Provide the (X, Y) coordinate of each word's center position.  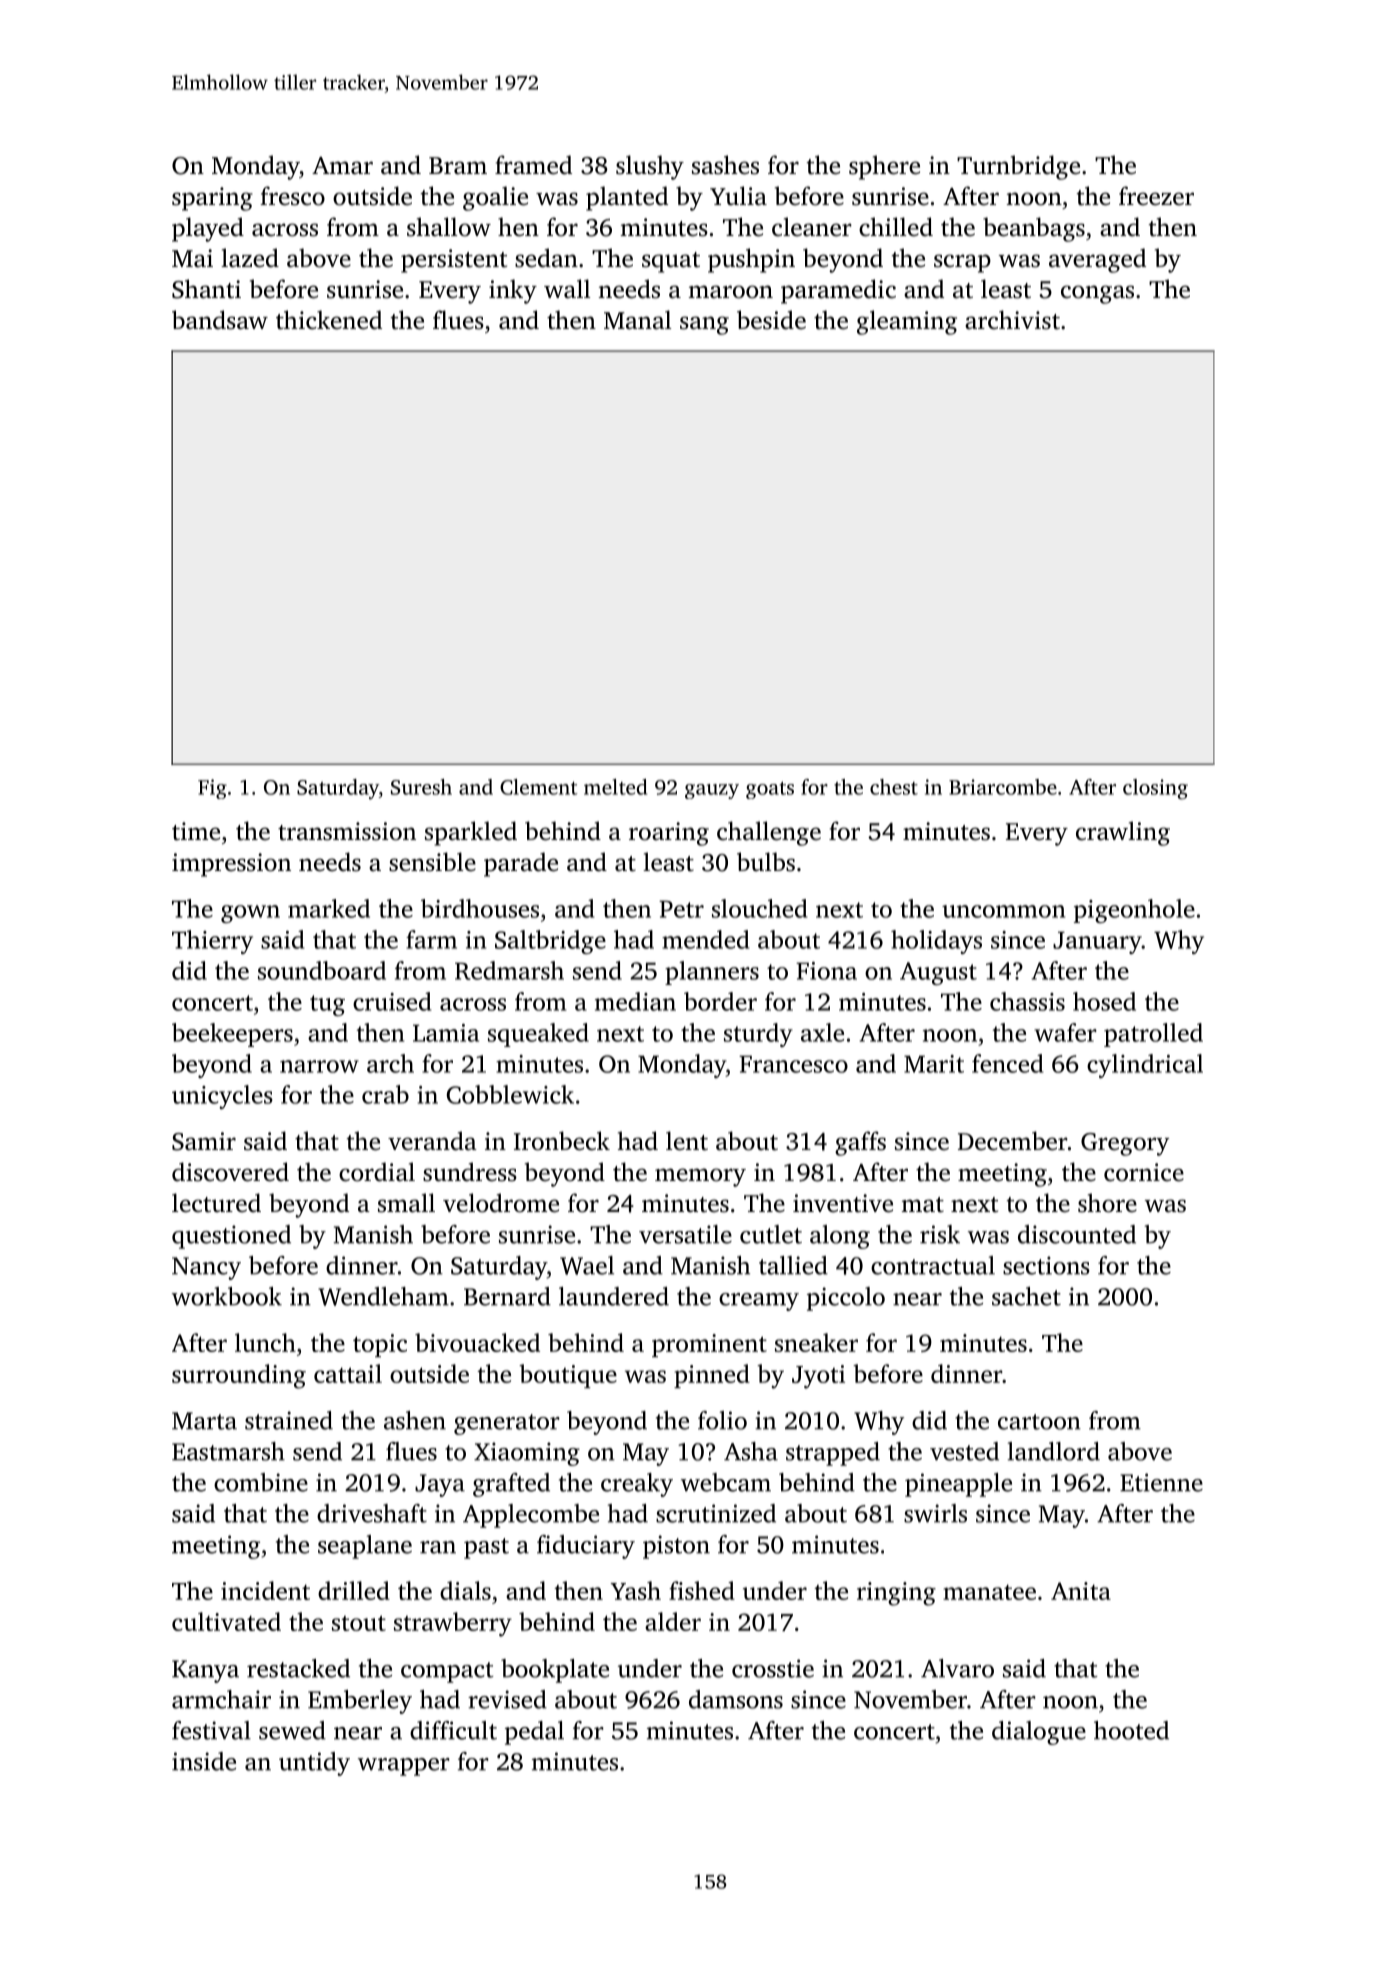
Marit (934, 1064)
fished (702, 1590)
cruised (392, 1001)
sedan (546, 258)
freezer (1156, 196)
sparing (212, 199)
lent (687, 1141)
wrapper (404, 1767)
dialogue (1039, 1733)
